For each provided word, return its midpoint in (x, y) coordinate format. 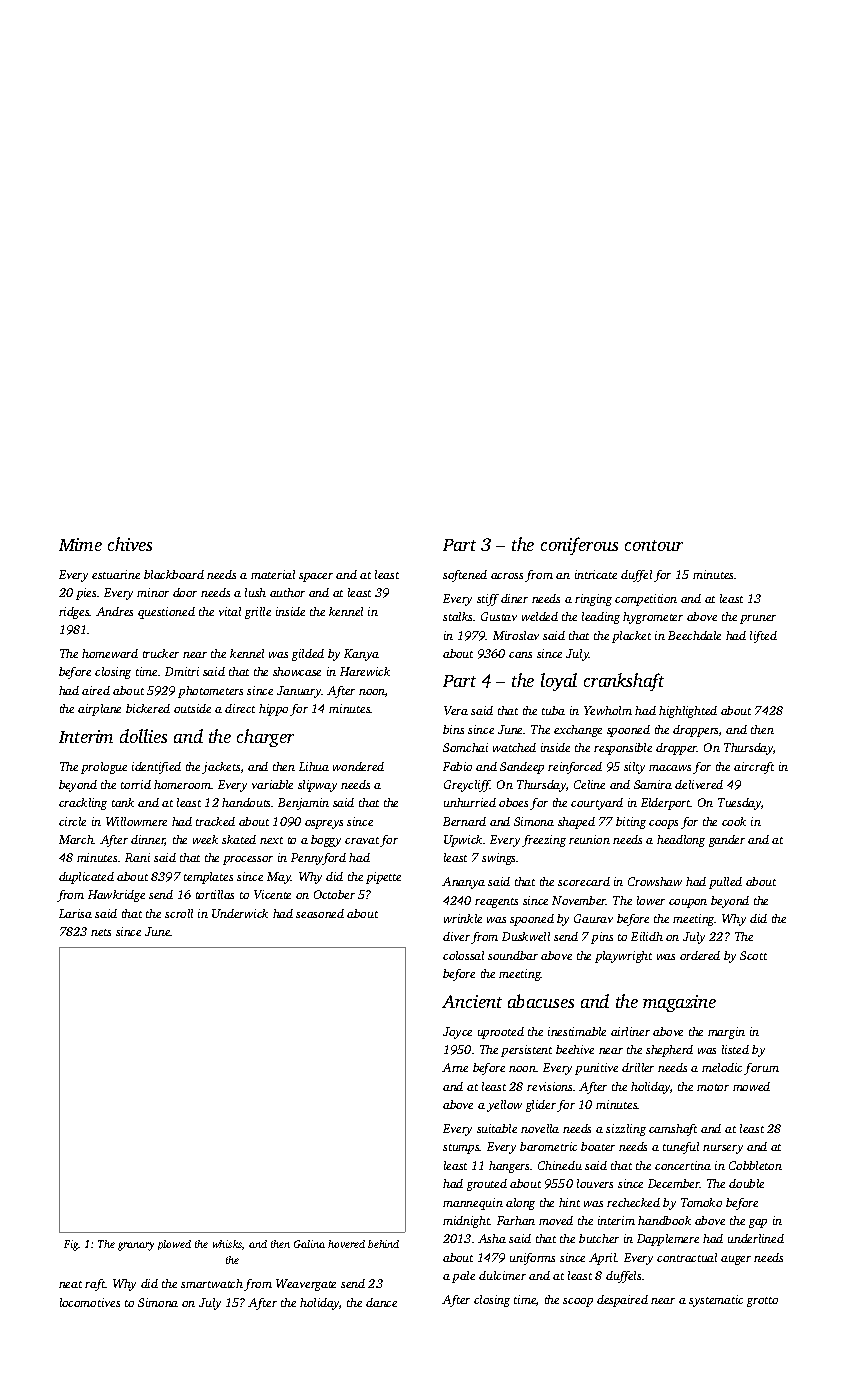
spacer (316, 577)
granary (136, 1246)
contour (654, 545)
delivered (699, 784)
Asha (492, 1238)
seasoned (320, 913)
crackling (83, 804)
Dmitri (182, 671)
